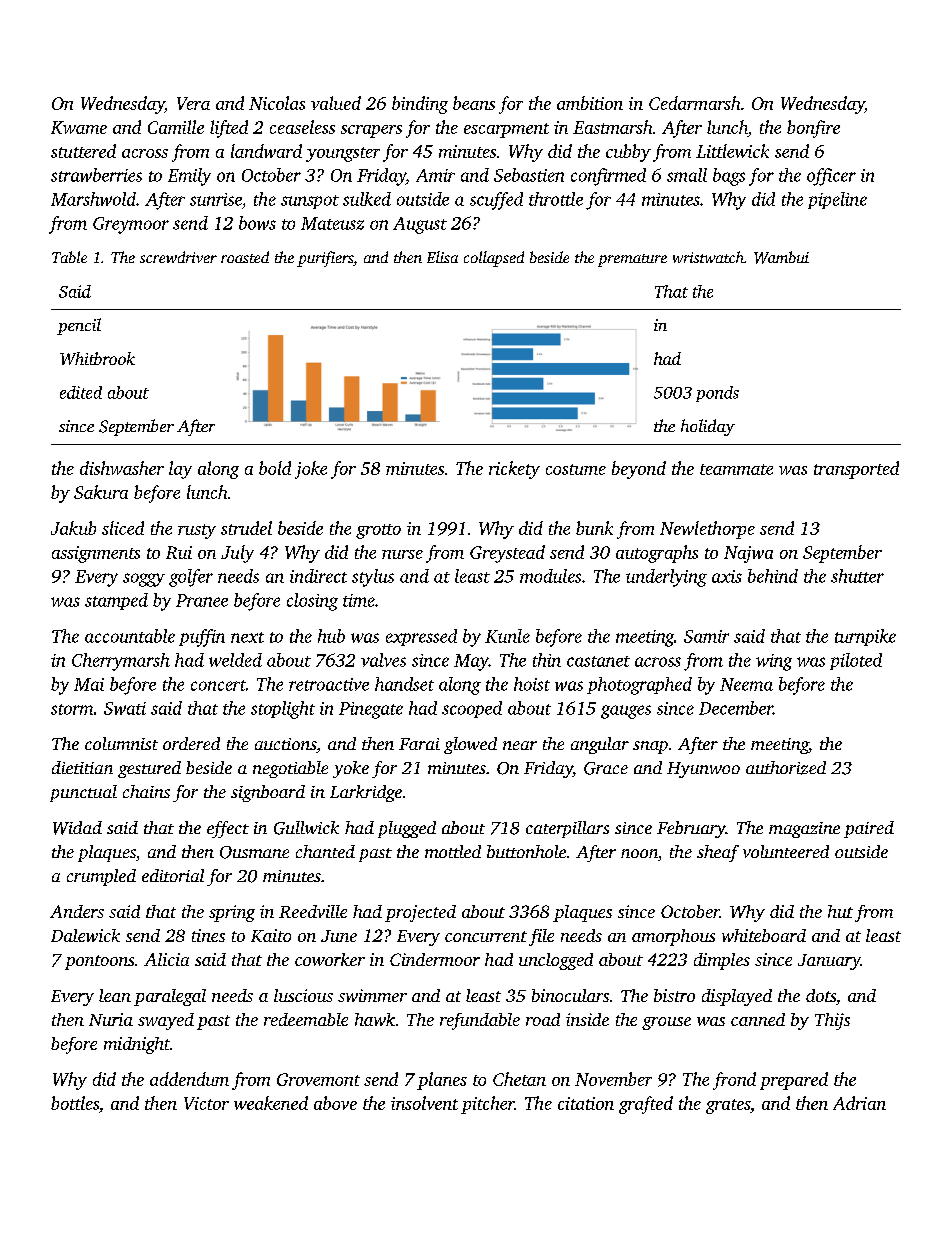  What do you see at coordinates (277, 103) in the screenshot?
I see `Nicolas` at bounding box center [277, 103].
